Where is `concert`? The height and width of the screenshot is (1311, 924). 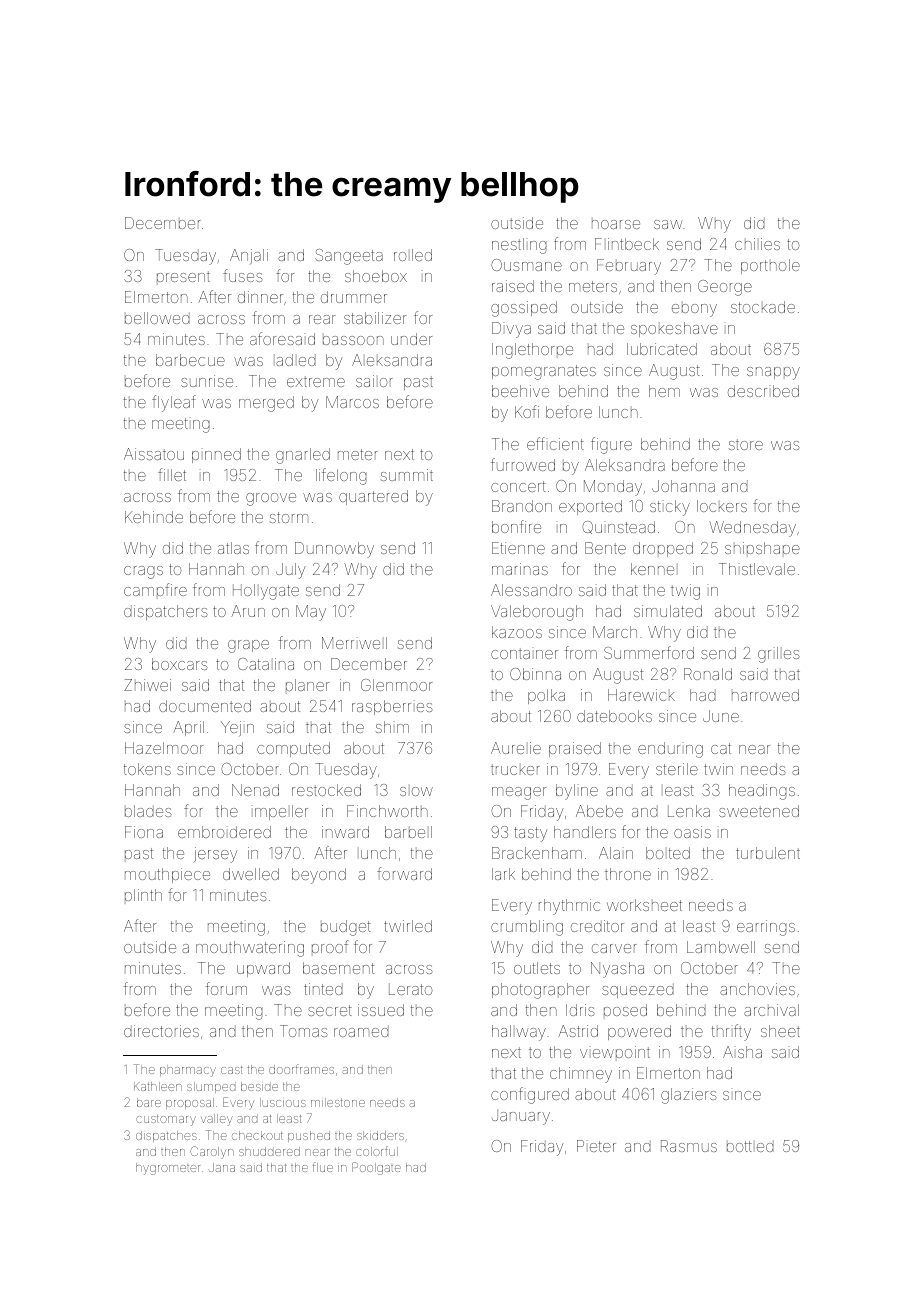
concert is located at coordinates (518, 486).
